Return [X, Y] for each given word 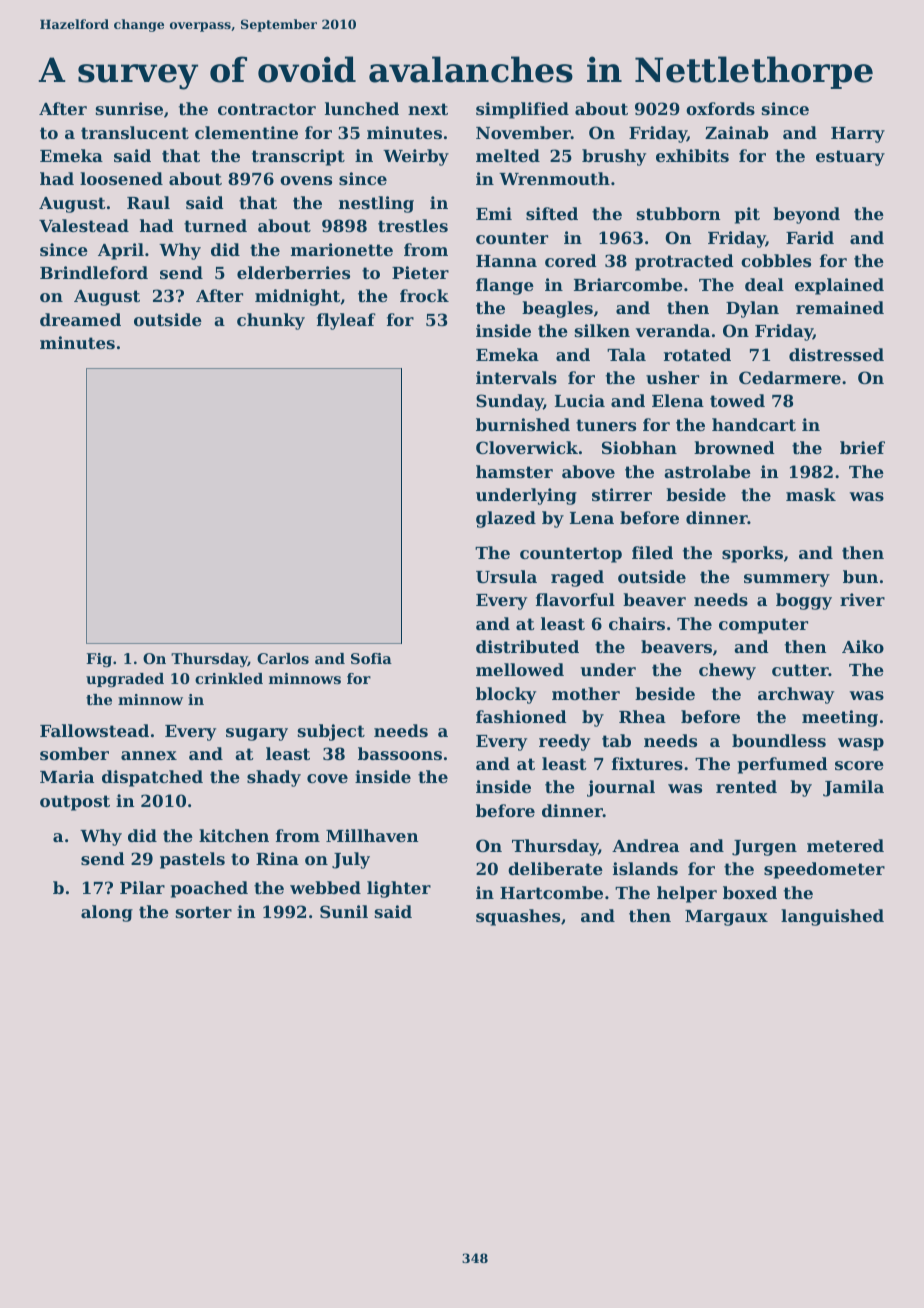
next [428, 109]
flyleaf [346, 321]
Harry [858, 135]
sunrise [129, 108]
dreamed [80, 319]
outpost [75, 803]
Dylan [752, 309]
